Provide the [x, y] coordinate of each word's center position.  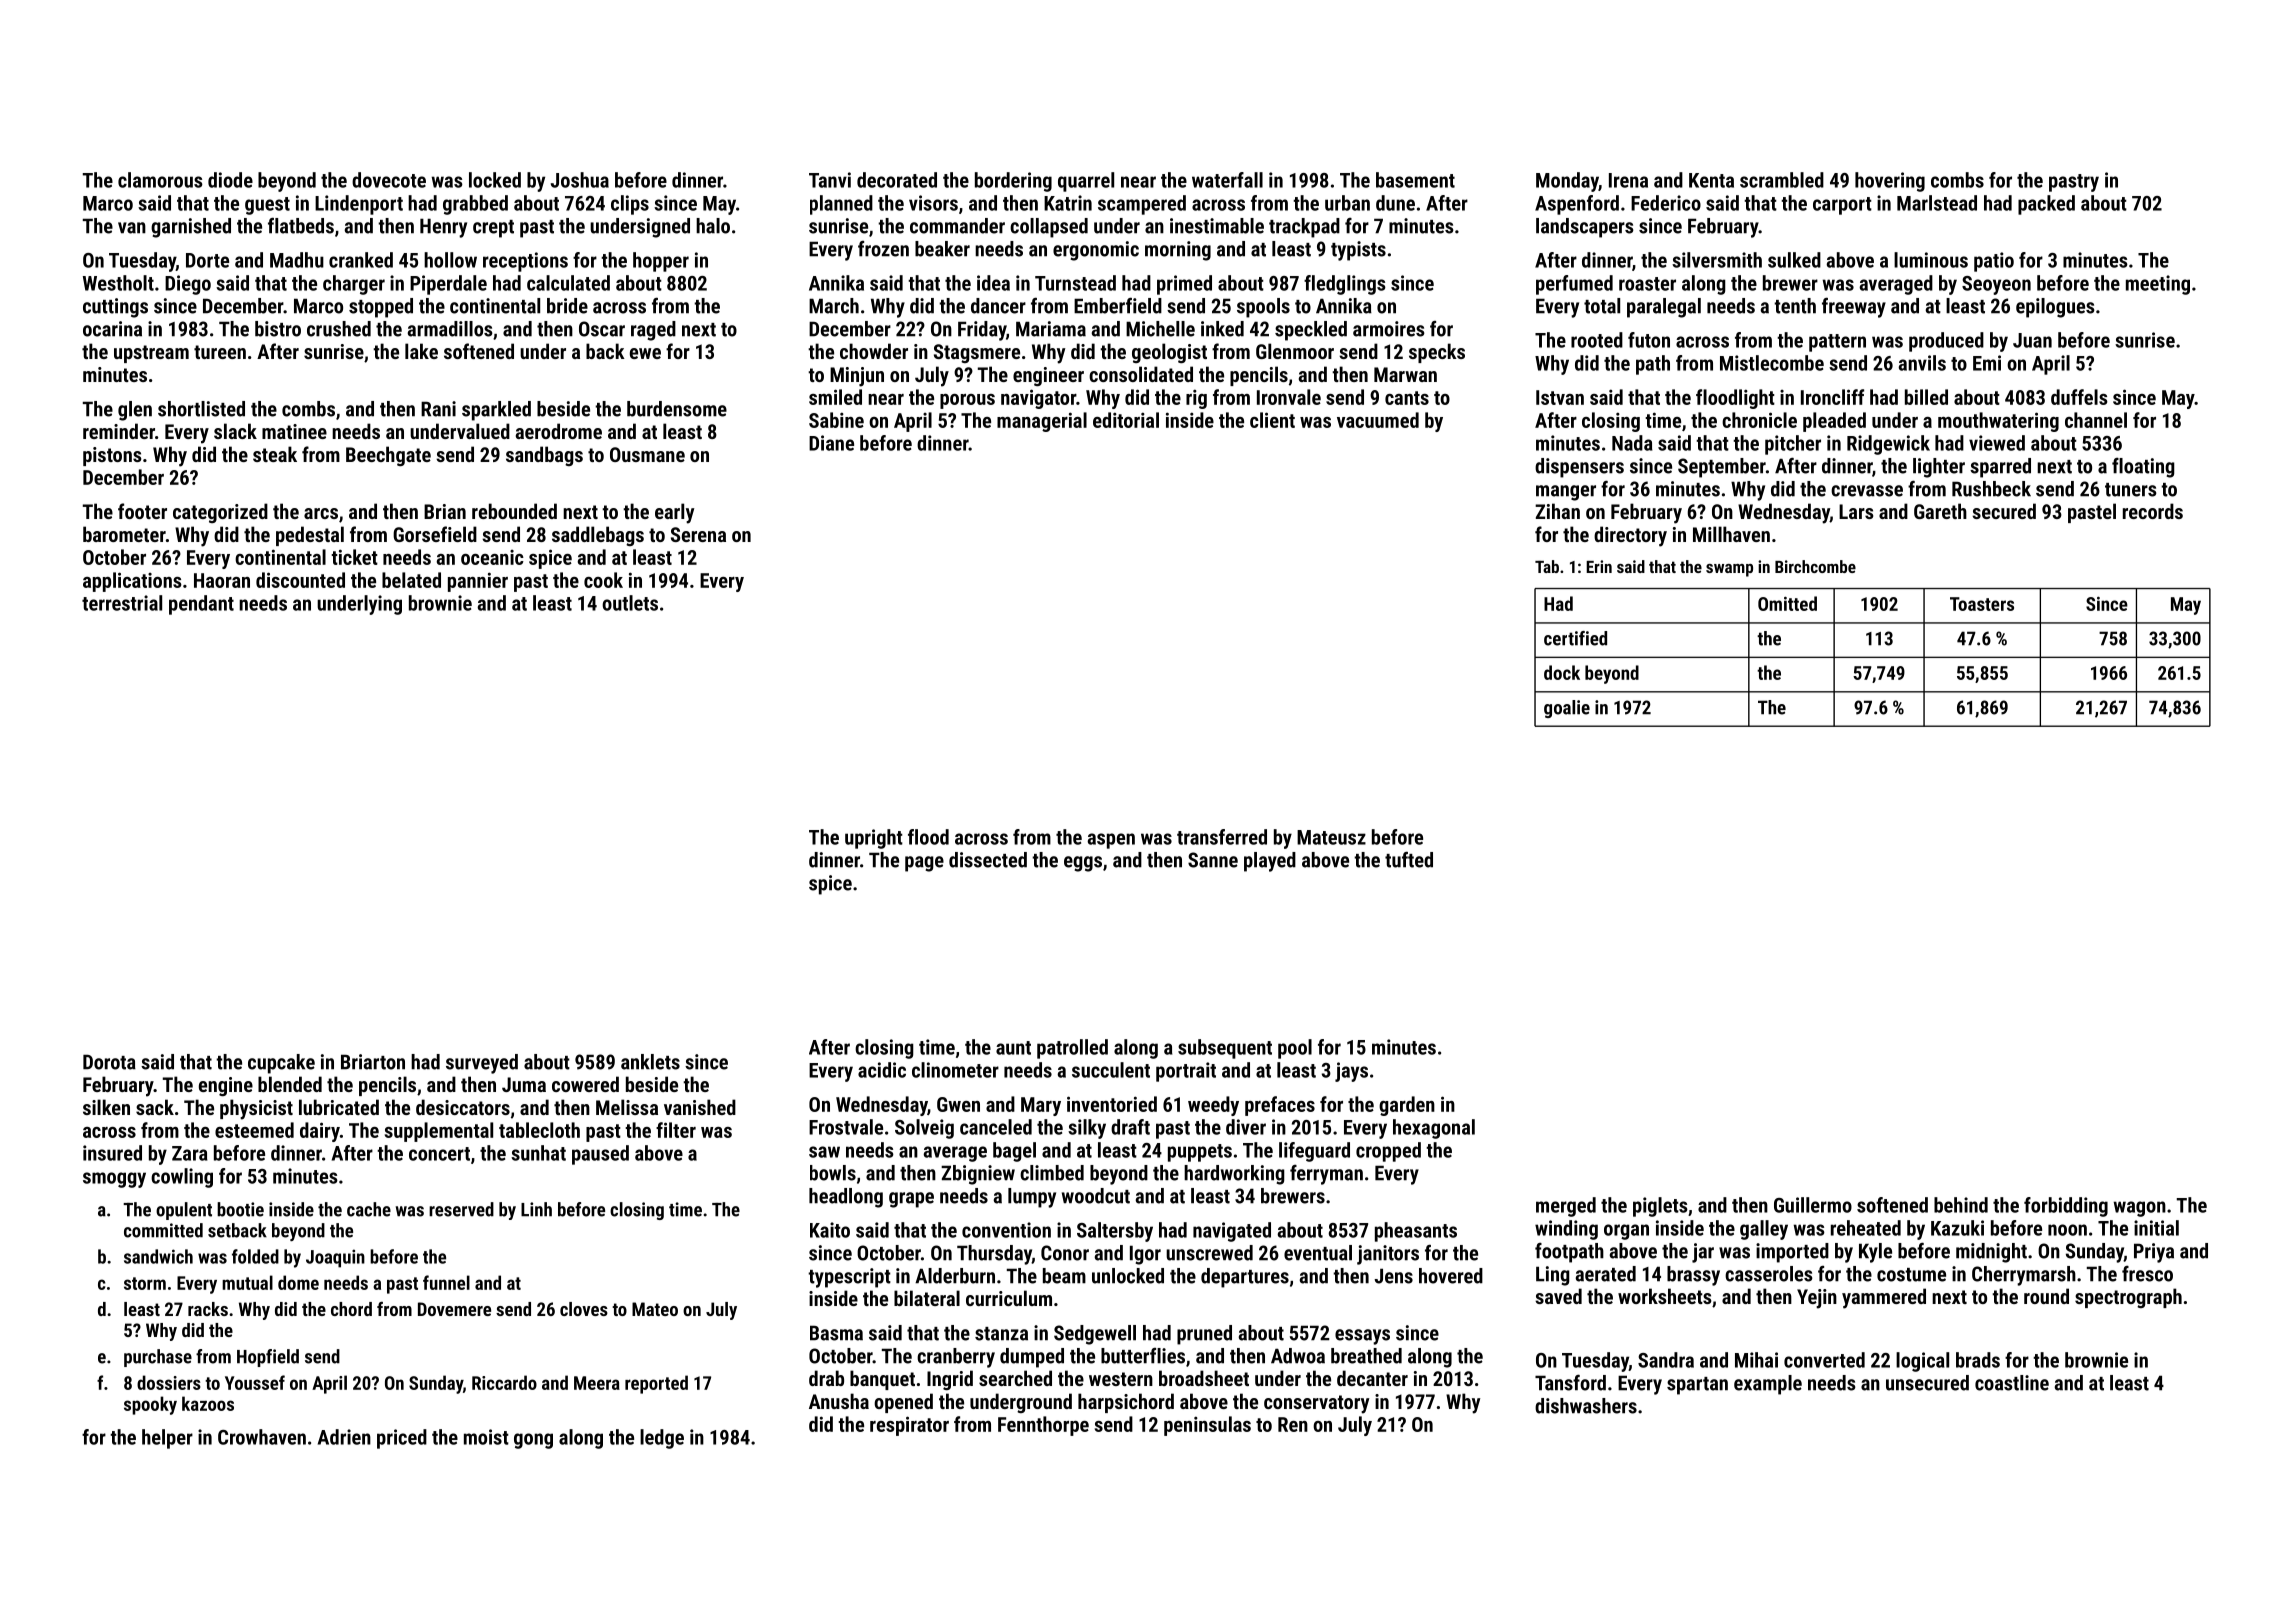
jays [1351, 1072]
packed [2046, 205]
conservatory [1316, 1404]
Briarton [373, 1062]
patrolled [1072, 1049]
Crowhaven [262, 1437]
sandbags [544, 456]
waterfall [1227, 180]
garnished [191, 228]
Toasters [1982, 604]
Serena [698, 534]
